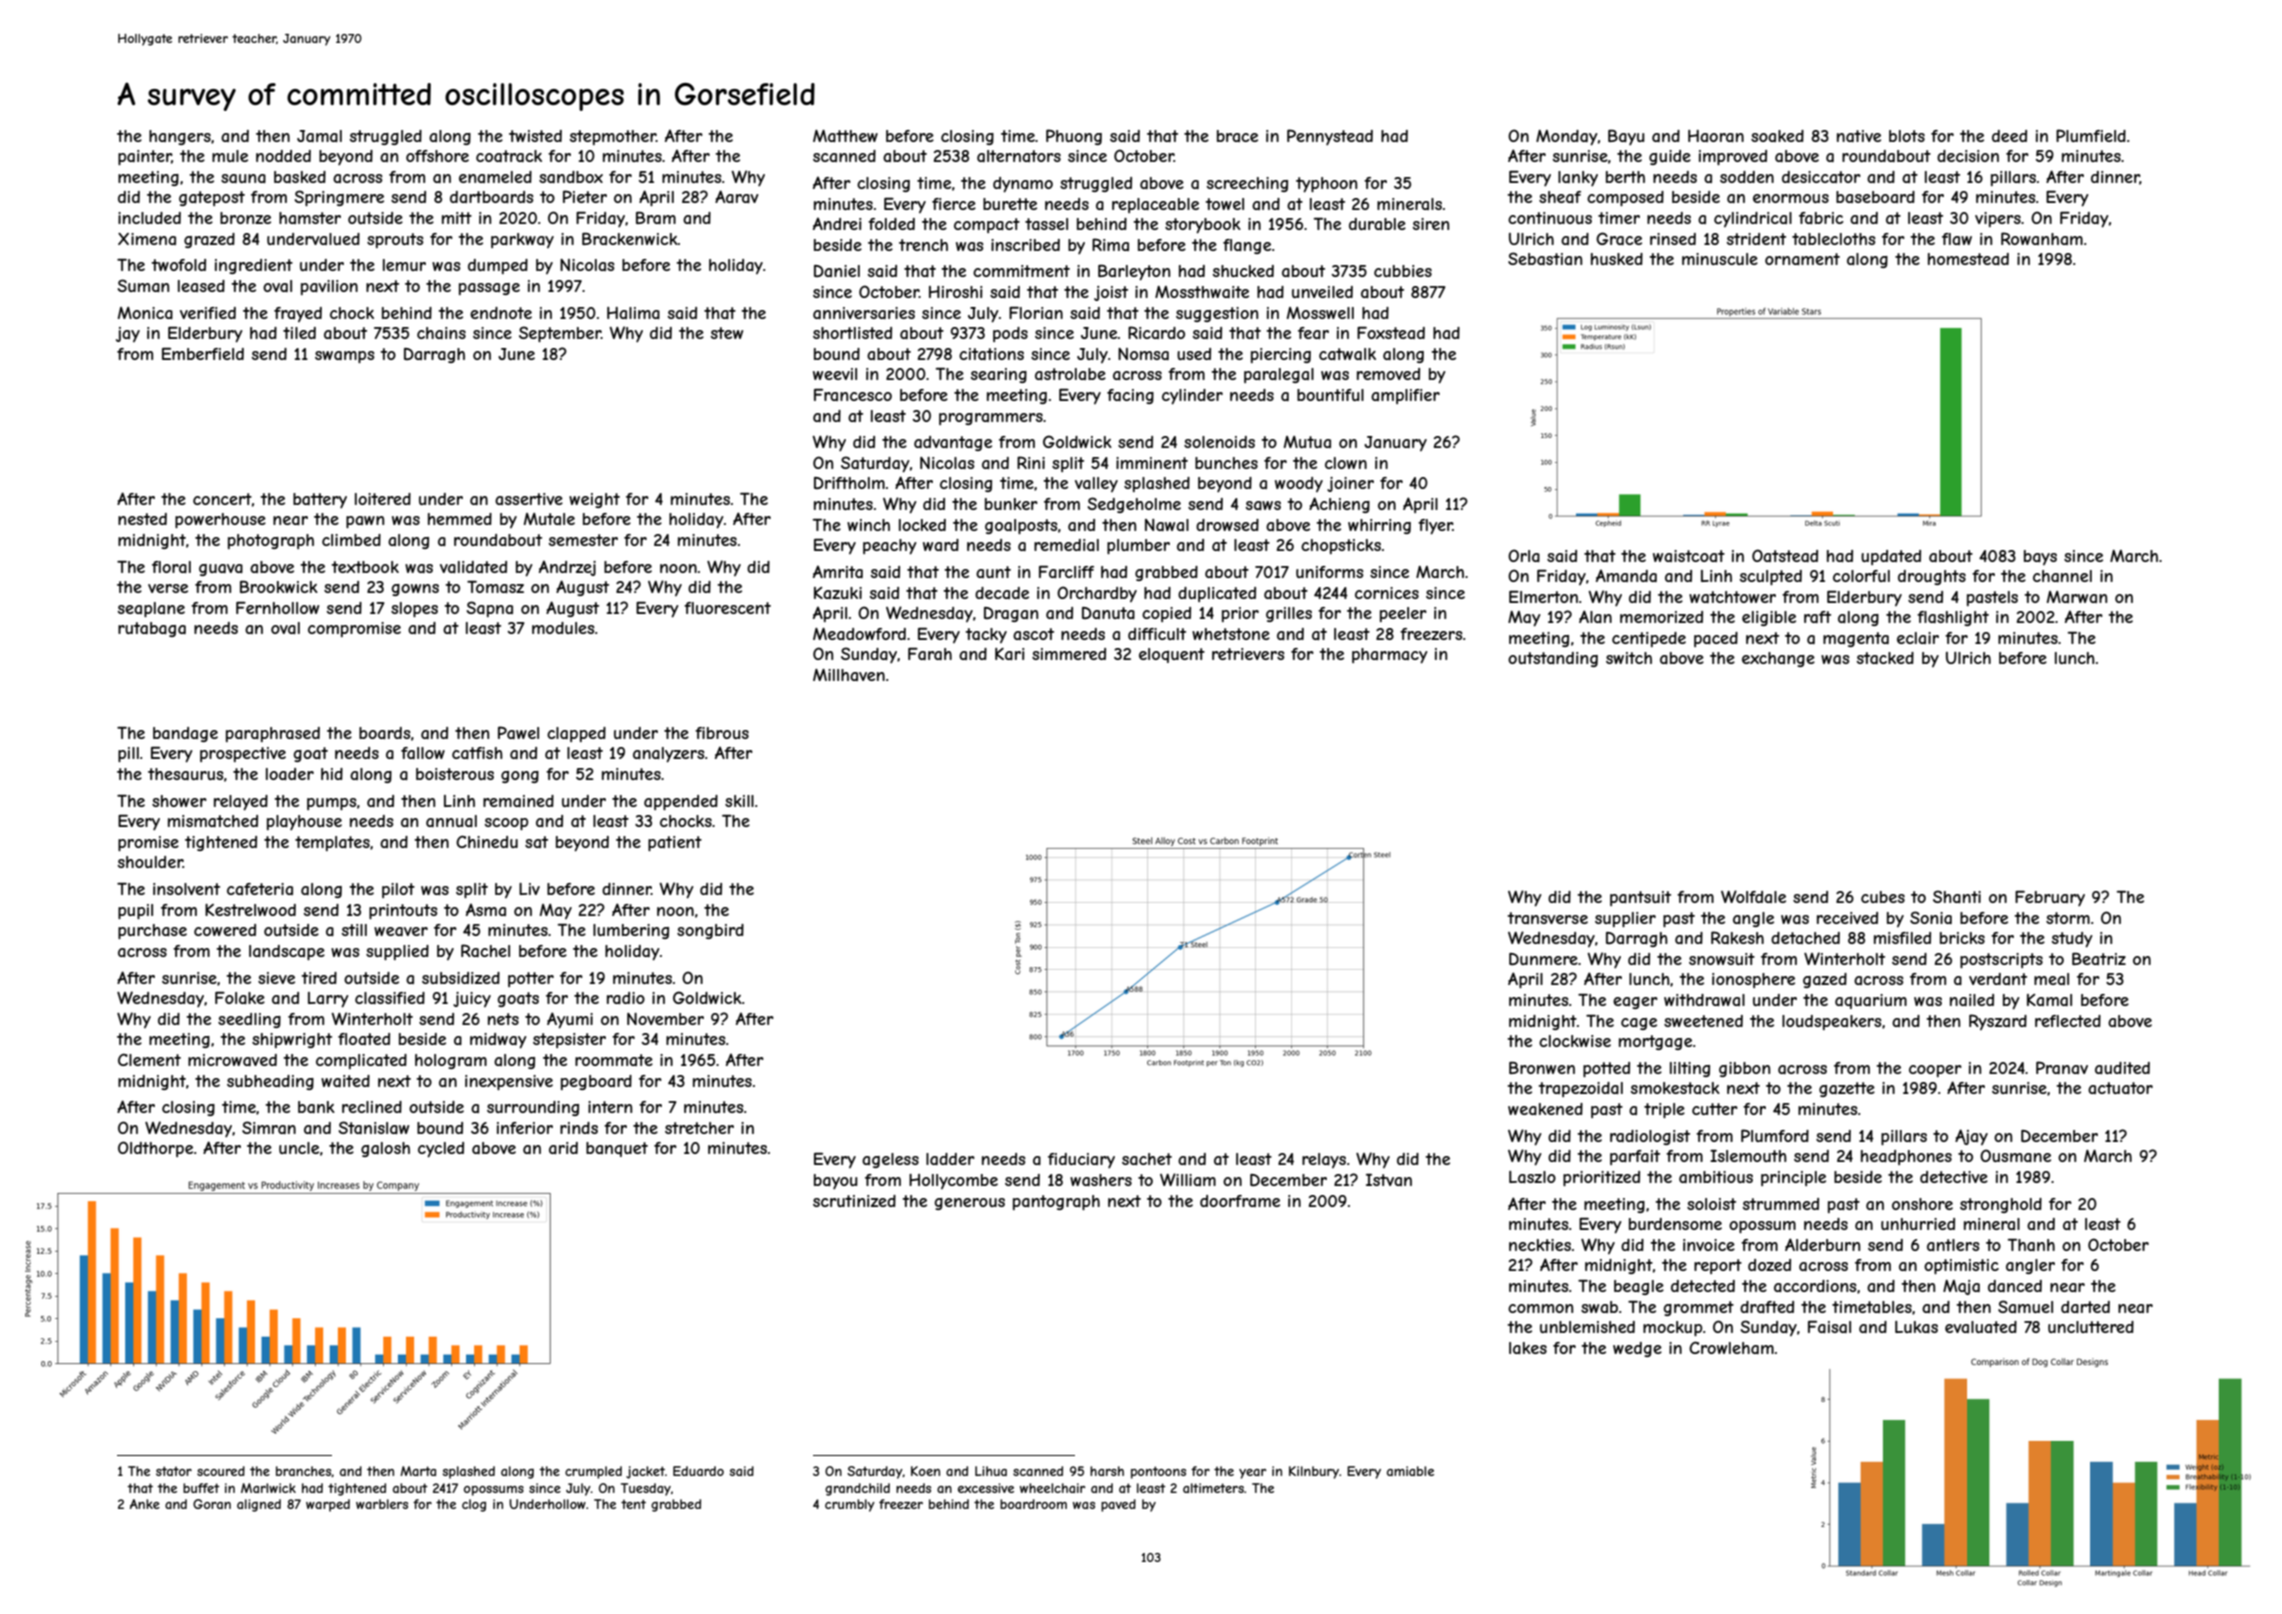 The width and height of the screenshot is (2282, 1614). I want to click on included, so click(149, 218).
